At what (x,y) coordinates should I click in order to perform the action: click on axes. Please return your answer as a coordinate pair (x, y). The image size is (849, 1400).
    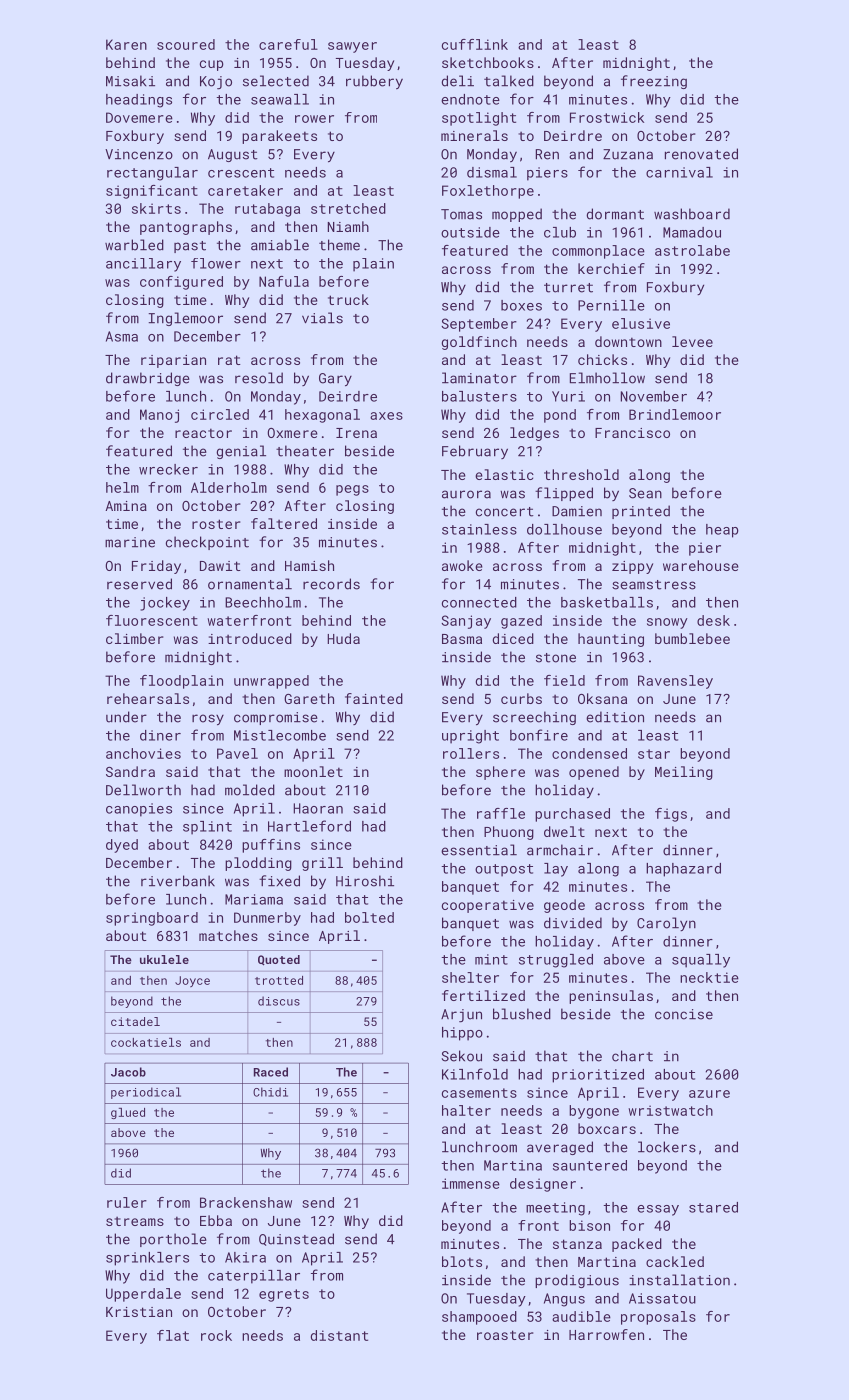
    Looking at the image, I should click on (386, 416).
